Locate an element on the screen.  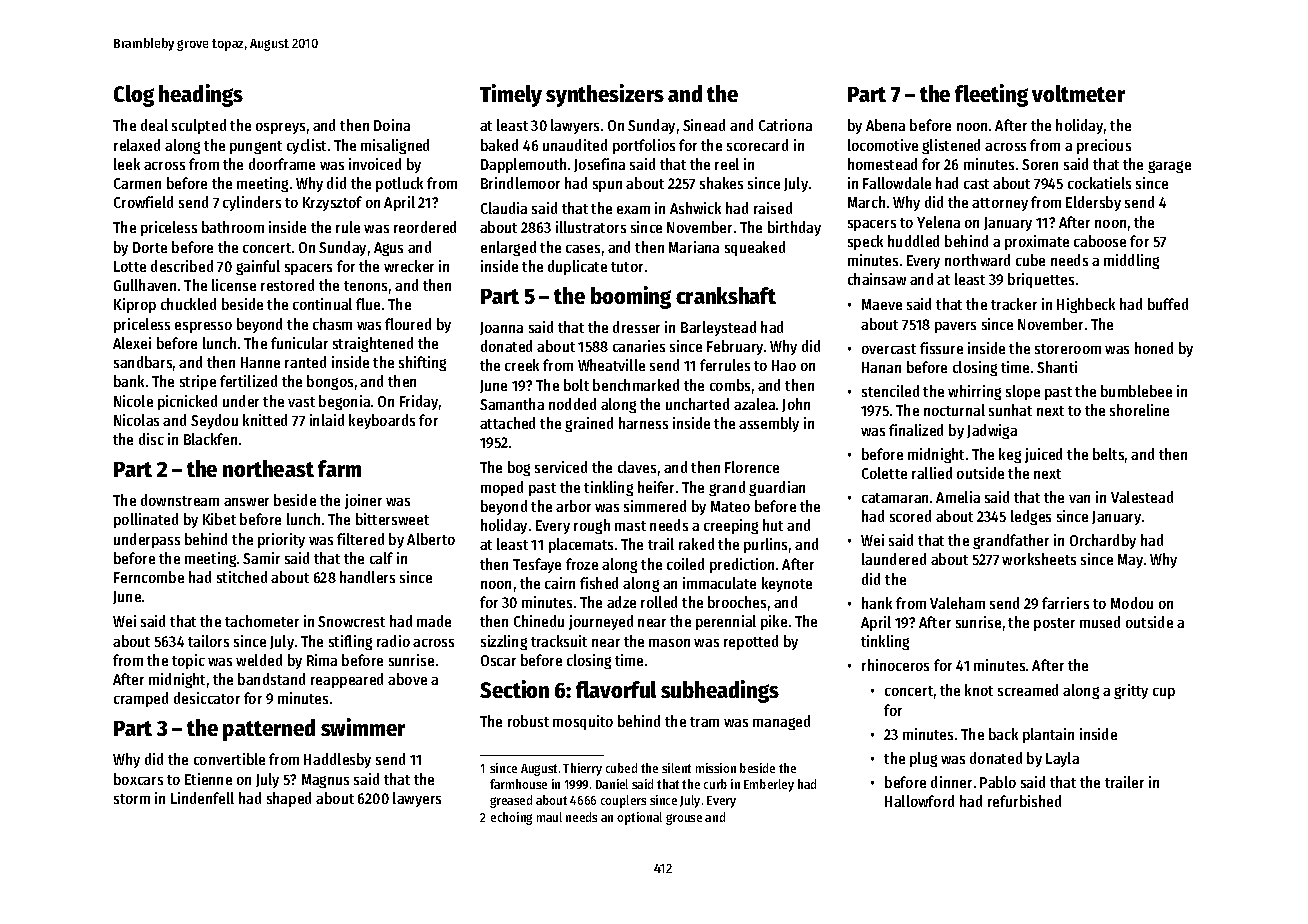
grouse is located at coordinates (684, 819).
